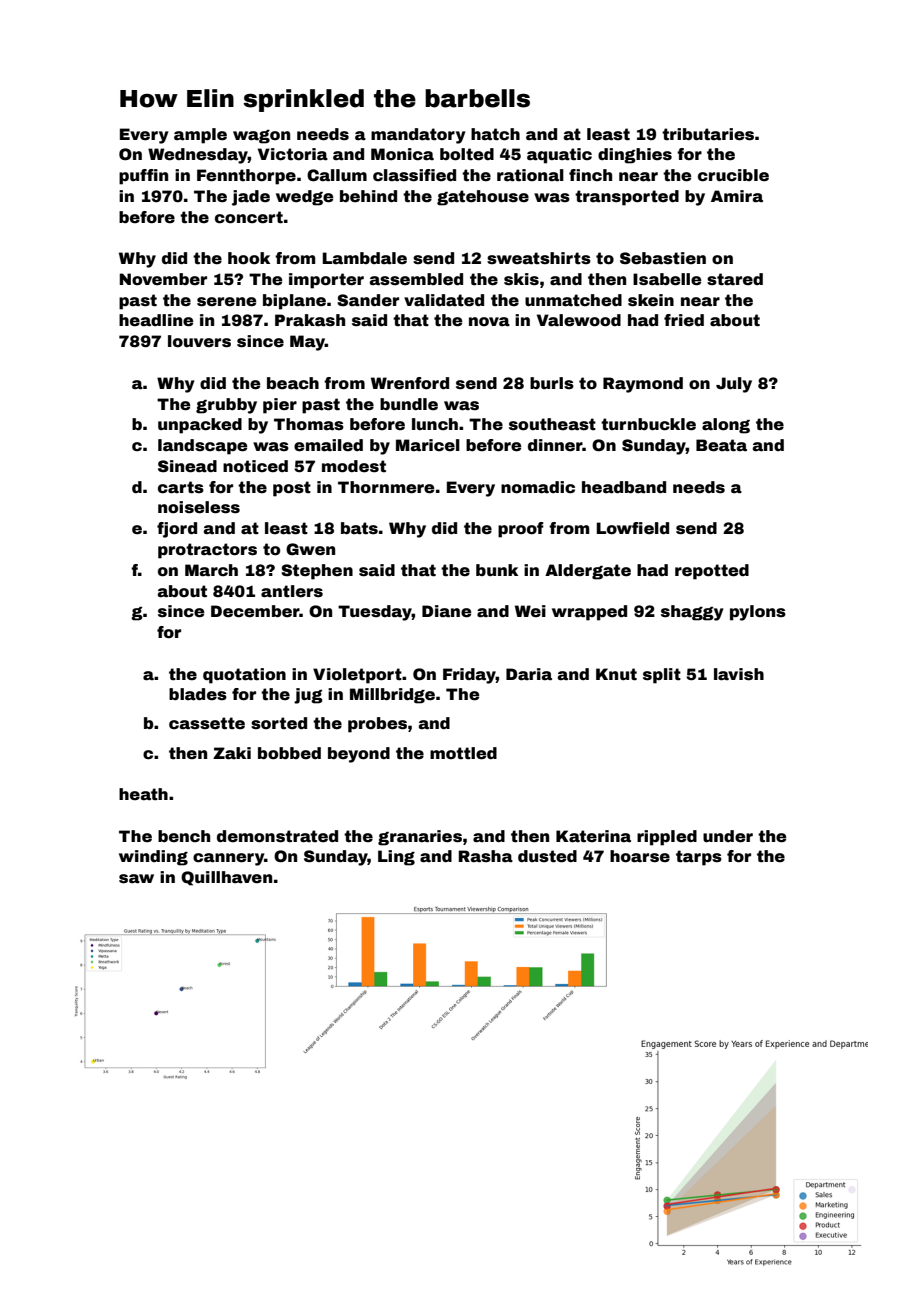 Image resolution: width=908 pixels, height=1316 pixels. Describe the element at coordinates (538, 487) in the screenshot. I see `nomadic` at that location.
